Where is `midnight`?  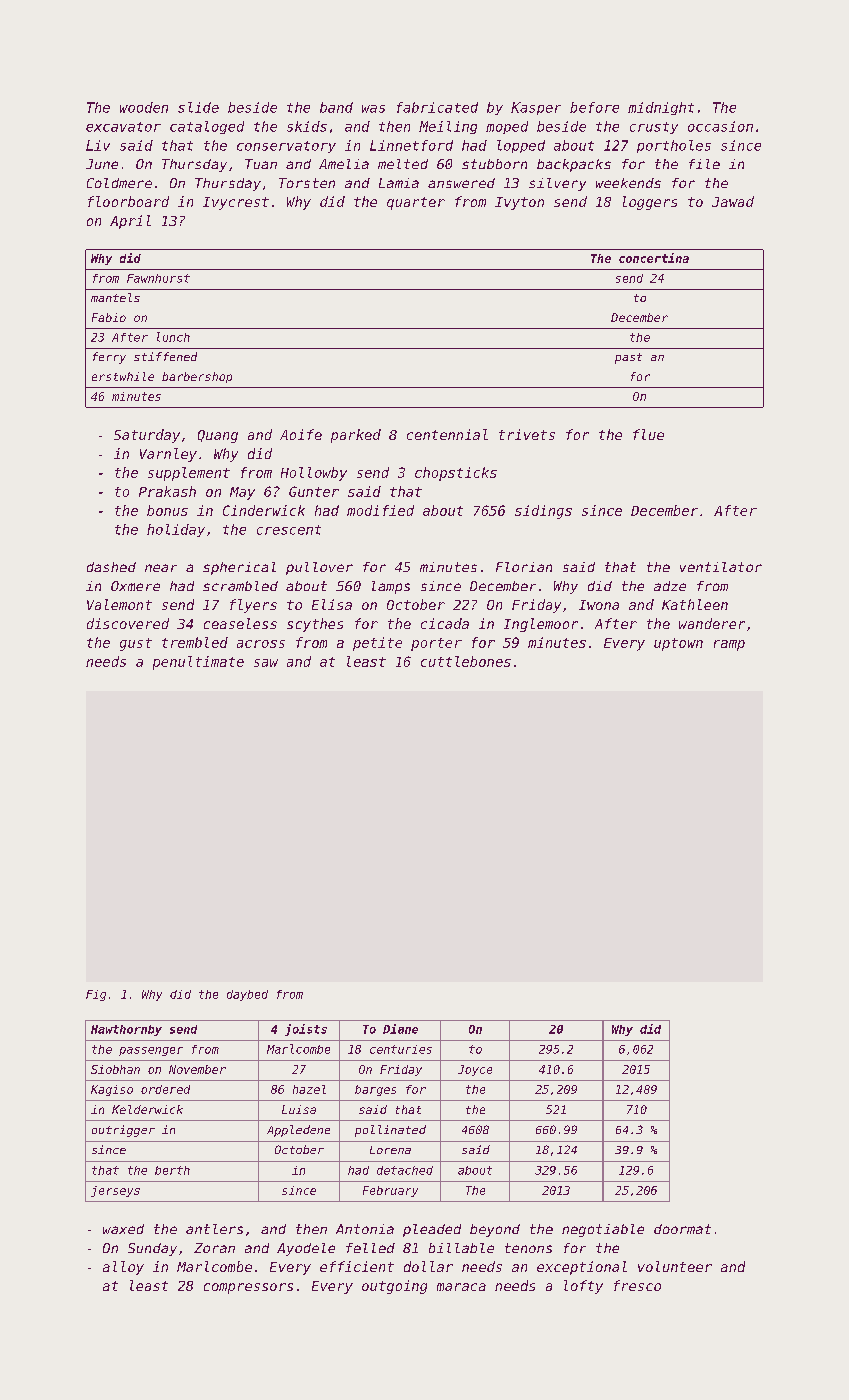 midnight is located at coordinates (661, 108).
